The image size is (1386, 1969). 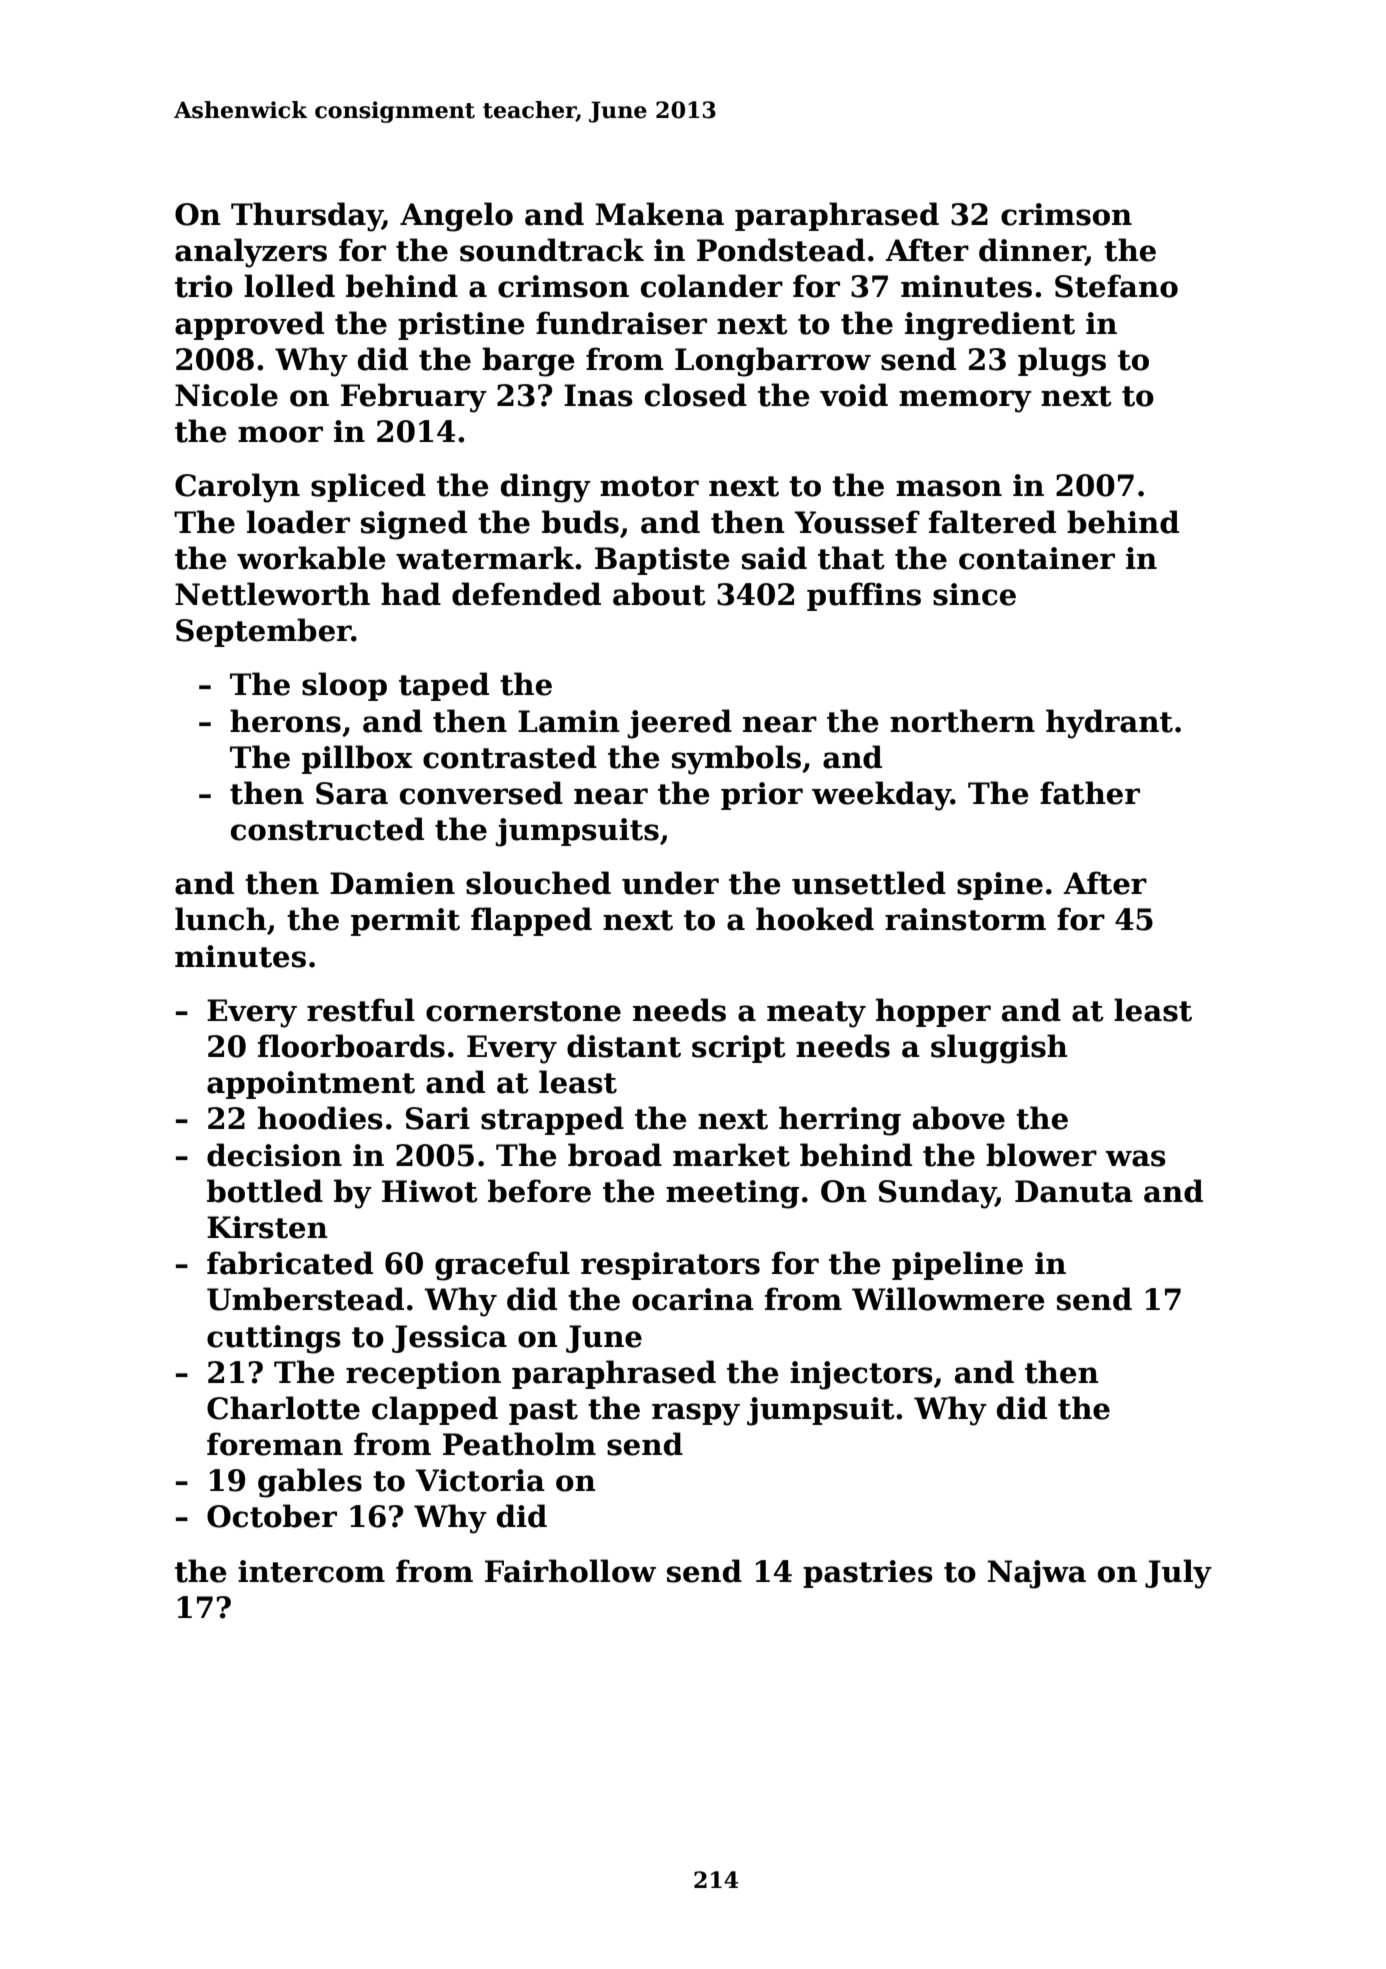 What do you see at coordinates (226, 395) in the page?
I see `Nicole` at bounding box center [226, 395].
